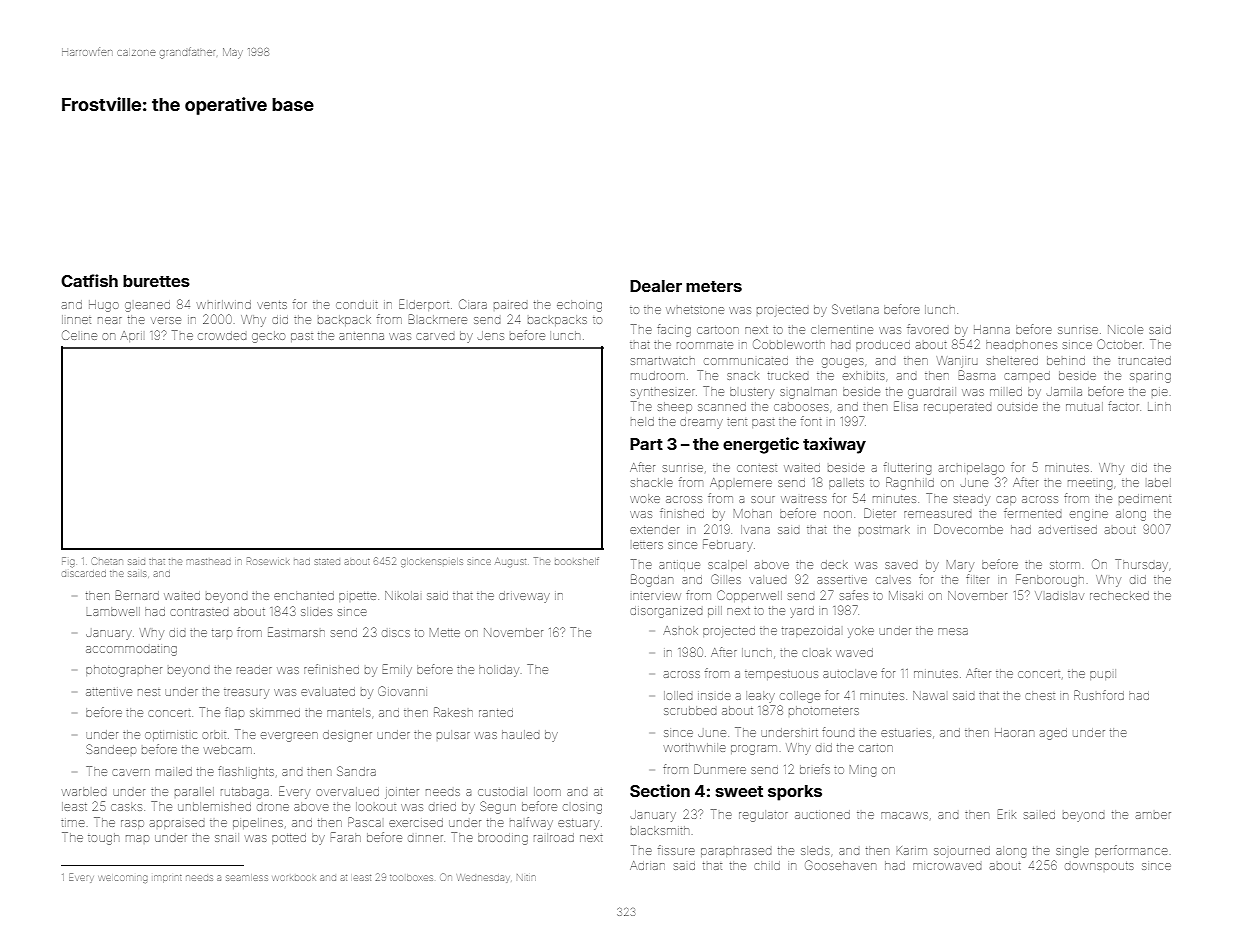  What do you see at coordinates (104, 306) in the screenshot?
I see `Hugo` at bounding box center [104, 306].
